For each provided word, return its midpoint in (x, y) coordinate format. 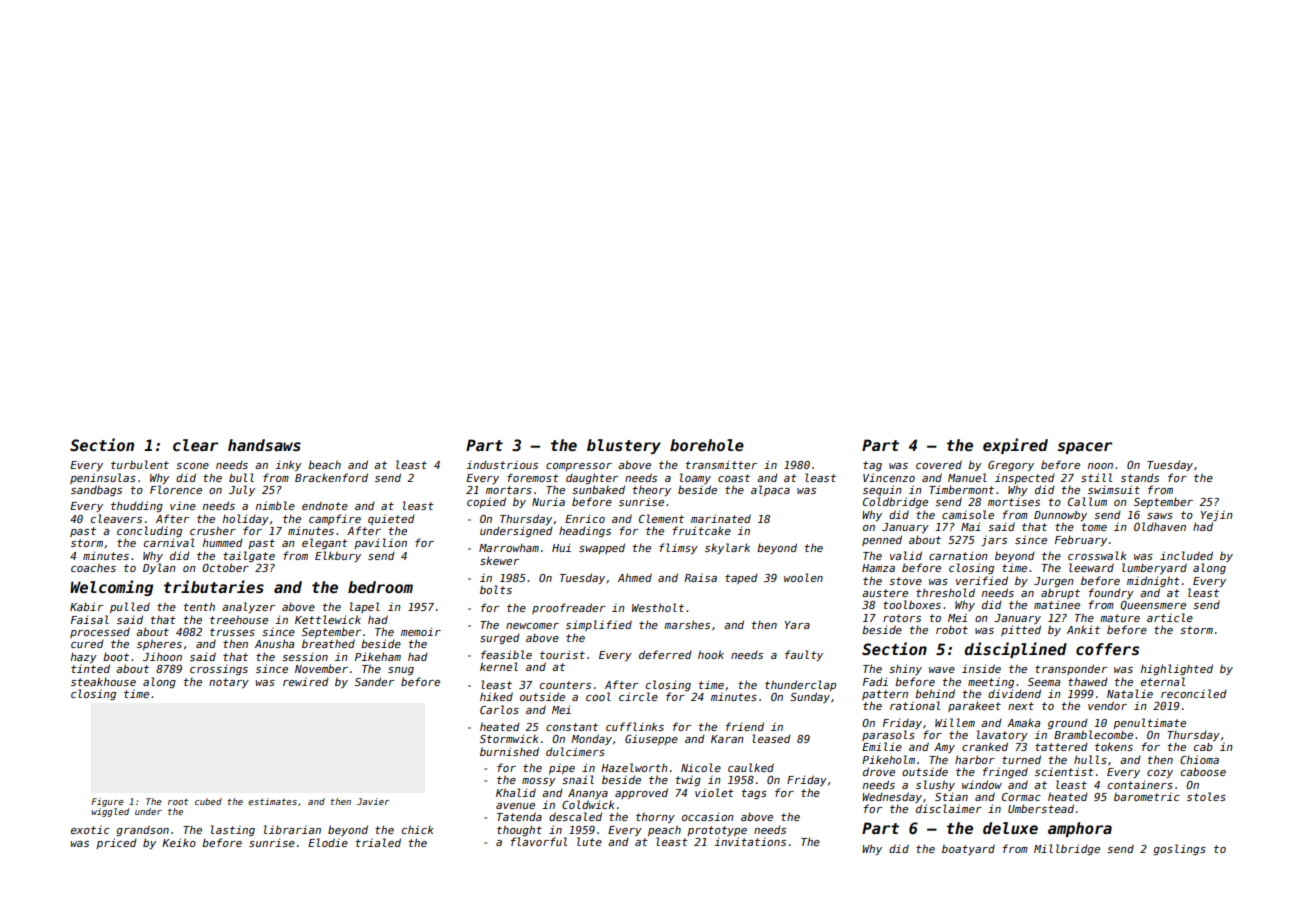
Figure (107, 802)
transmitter (721, 464)
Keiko (179, 842)
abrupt (1060, 593)
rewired (306, 681)
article (1170, 617)
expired (1015, 446)
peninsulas (103, 478)
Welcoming (111, 588)
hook (711, 654)
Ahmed (635, 577)
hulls (1090, 759)
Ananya (588, 794)
